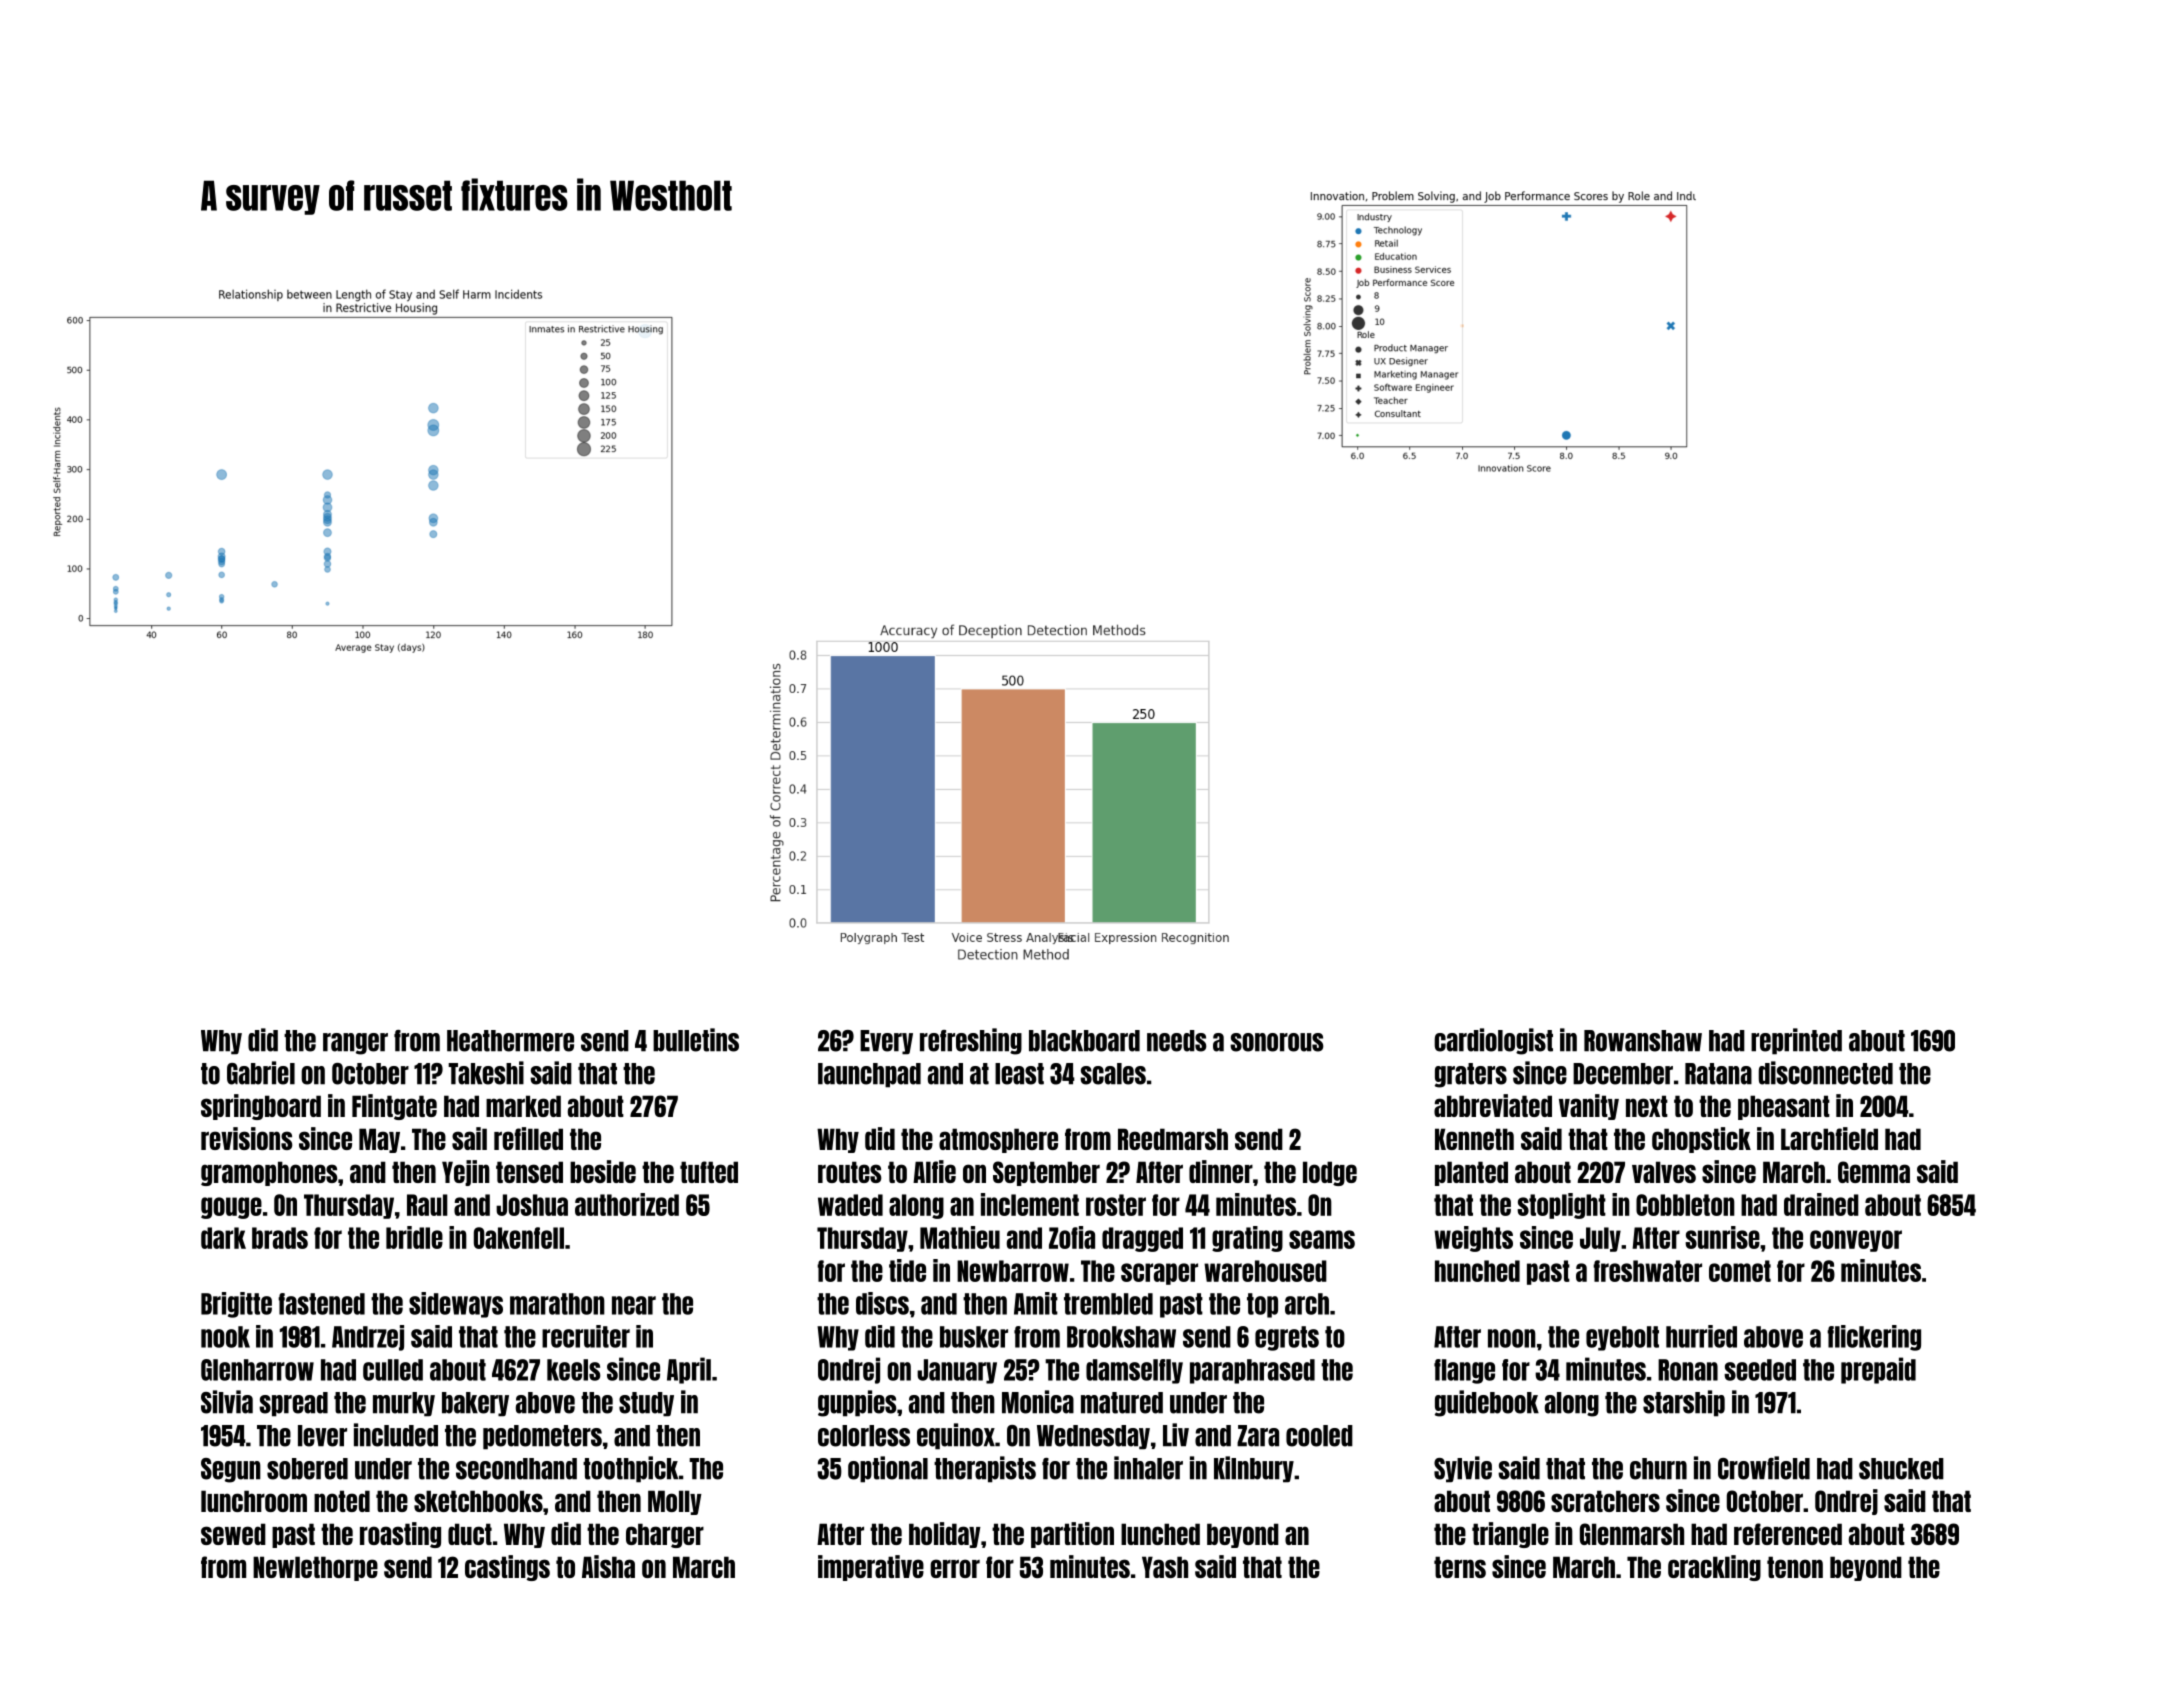 The image size is (2178, 1683). What do you see at coordinates (510, 1041) in the page?
I see `Heathermere` at bounding box center [510, 1041].
